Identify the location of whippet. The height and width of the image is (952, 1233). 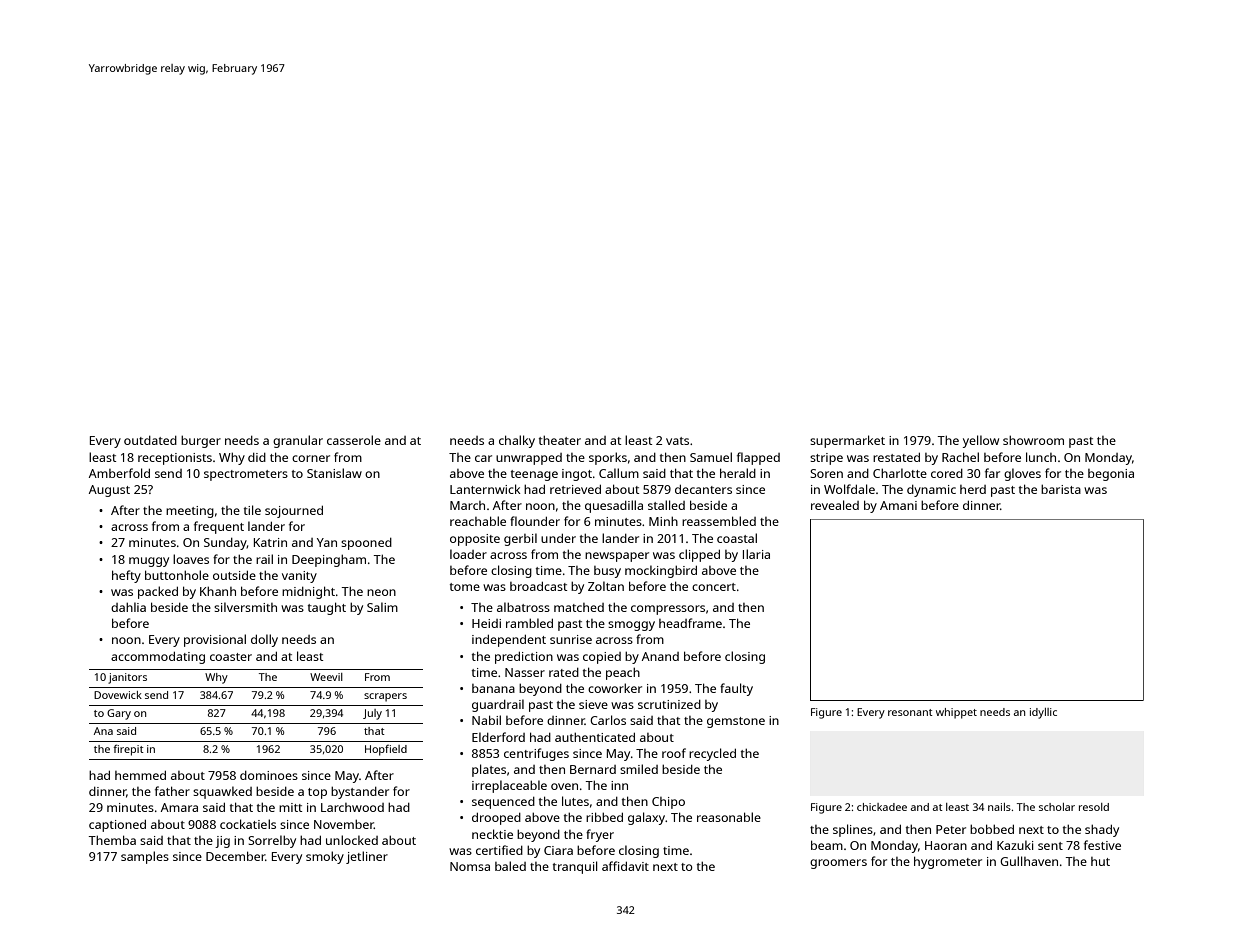
(956, 713).
